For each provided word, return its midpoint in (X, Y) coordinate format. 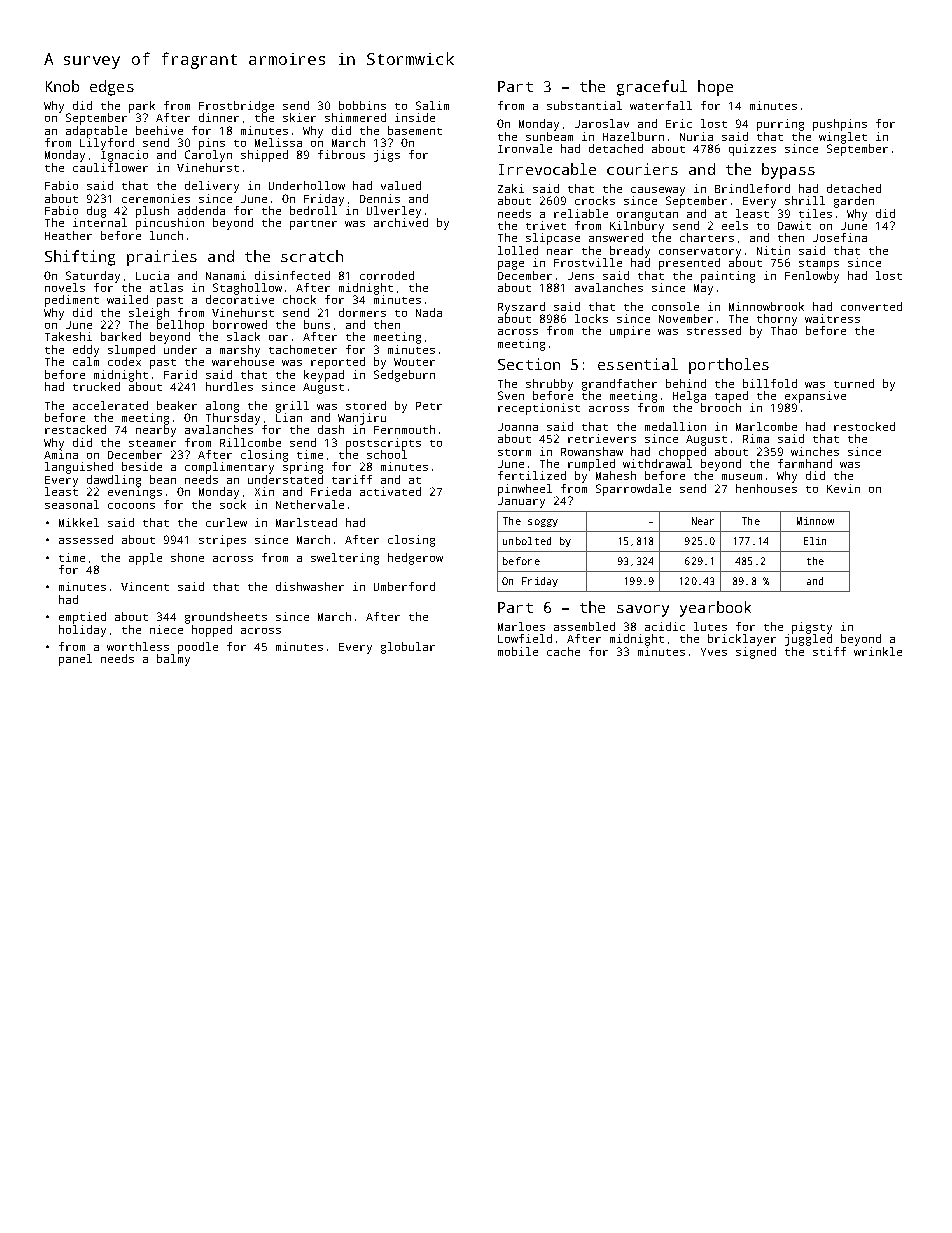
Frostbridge (236, 107)
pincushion (170, 224)
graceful (652, 88)
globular (408, 648)
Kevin (843, 488)
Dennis (380, 198)
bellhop (180, 326)
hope (715, 88)
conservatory (700, 253)
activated (390, 491)
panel (75, 660)
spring (303, 468)
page (511, 265)
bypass (788, 171)
